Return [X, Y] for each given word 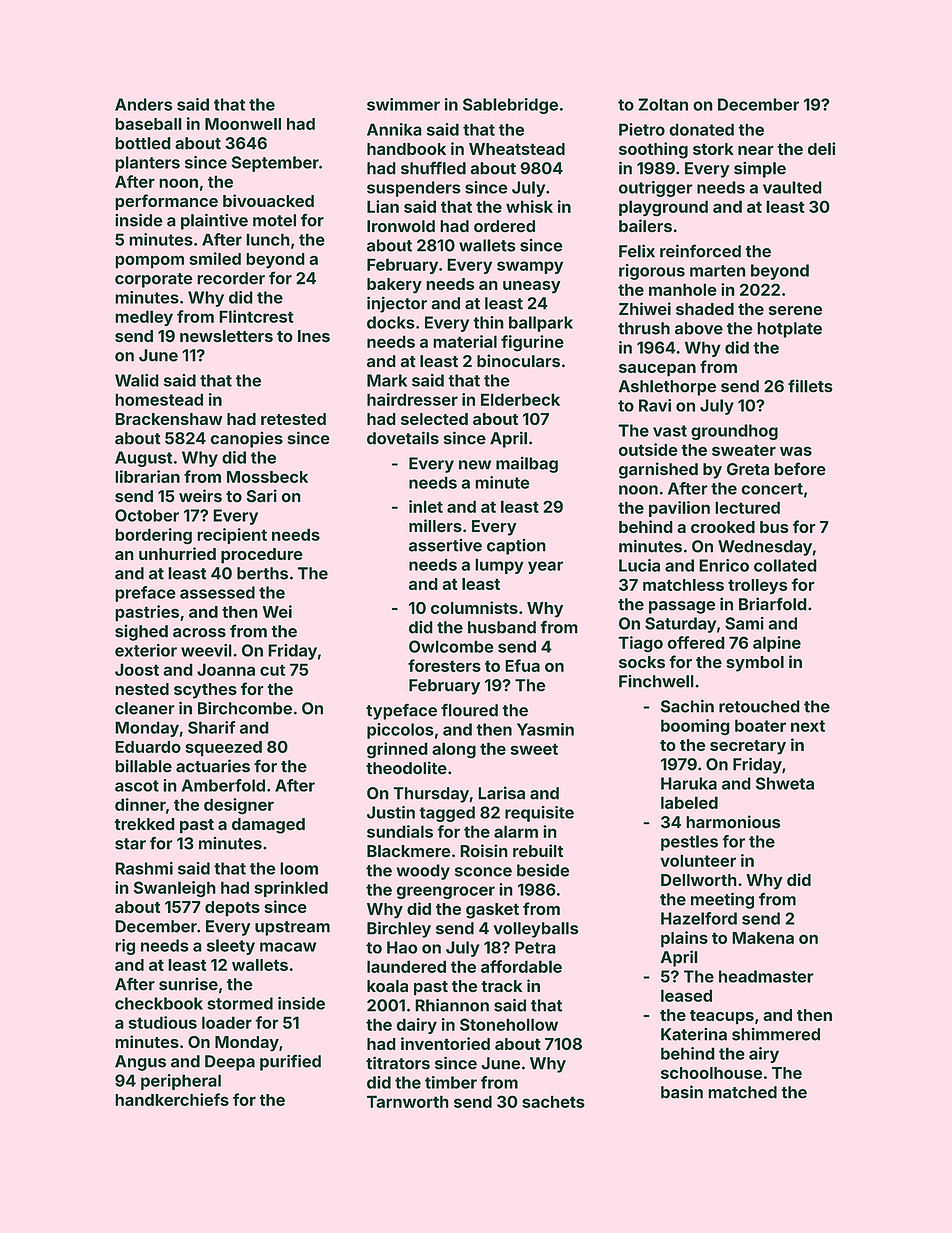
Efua [522, 665]
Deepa [230, 1063]
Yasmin [545, 729]
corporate [154, 280]
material [465, 341]
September [275, 164]
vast [670, 431]
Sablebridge [510, 106]
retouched [759, 706]
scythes [205, 691]
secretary [748, 747]
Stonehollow [509, 1024]
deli [821, 148]
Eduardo [148, 747]
